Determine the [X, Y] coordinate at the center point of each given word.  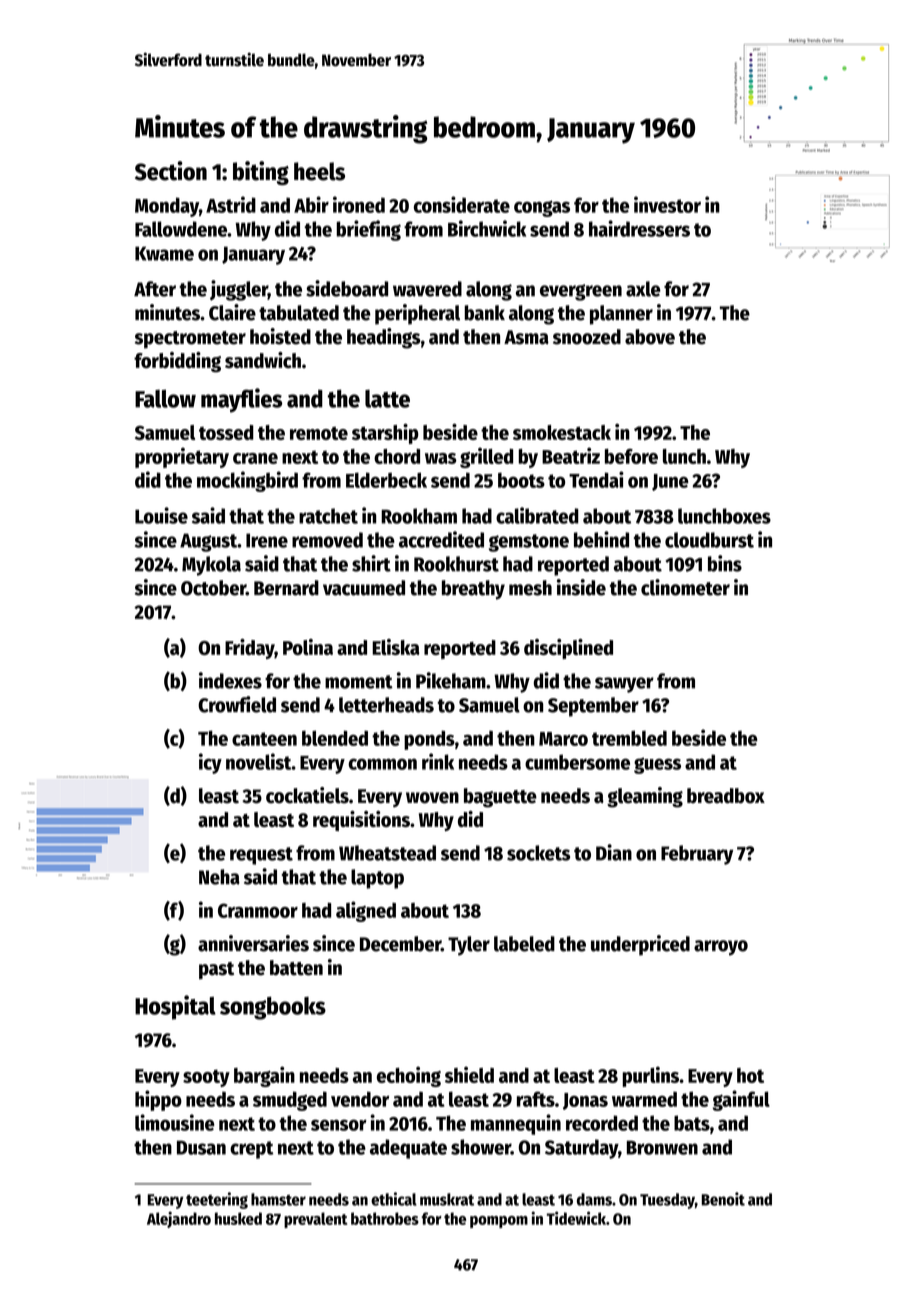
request [261, 856]
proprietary [182, 457]
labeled [524, 944]
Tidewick [576, 1218]
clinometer [685, 587]
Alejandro [179, 1219]
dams [594, 1199]
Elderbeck [386, 480]
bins [725, 563]
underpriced [640, 945]
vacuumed [364, 588]
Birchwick [487, 228]
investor [667, 204]
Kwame [164, 253]
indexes [230, 680]
